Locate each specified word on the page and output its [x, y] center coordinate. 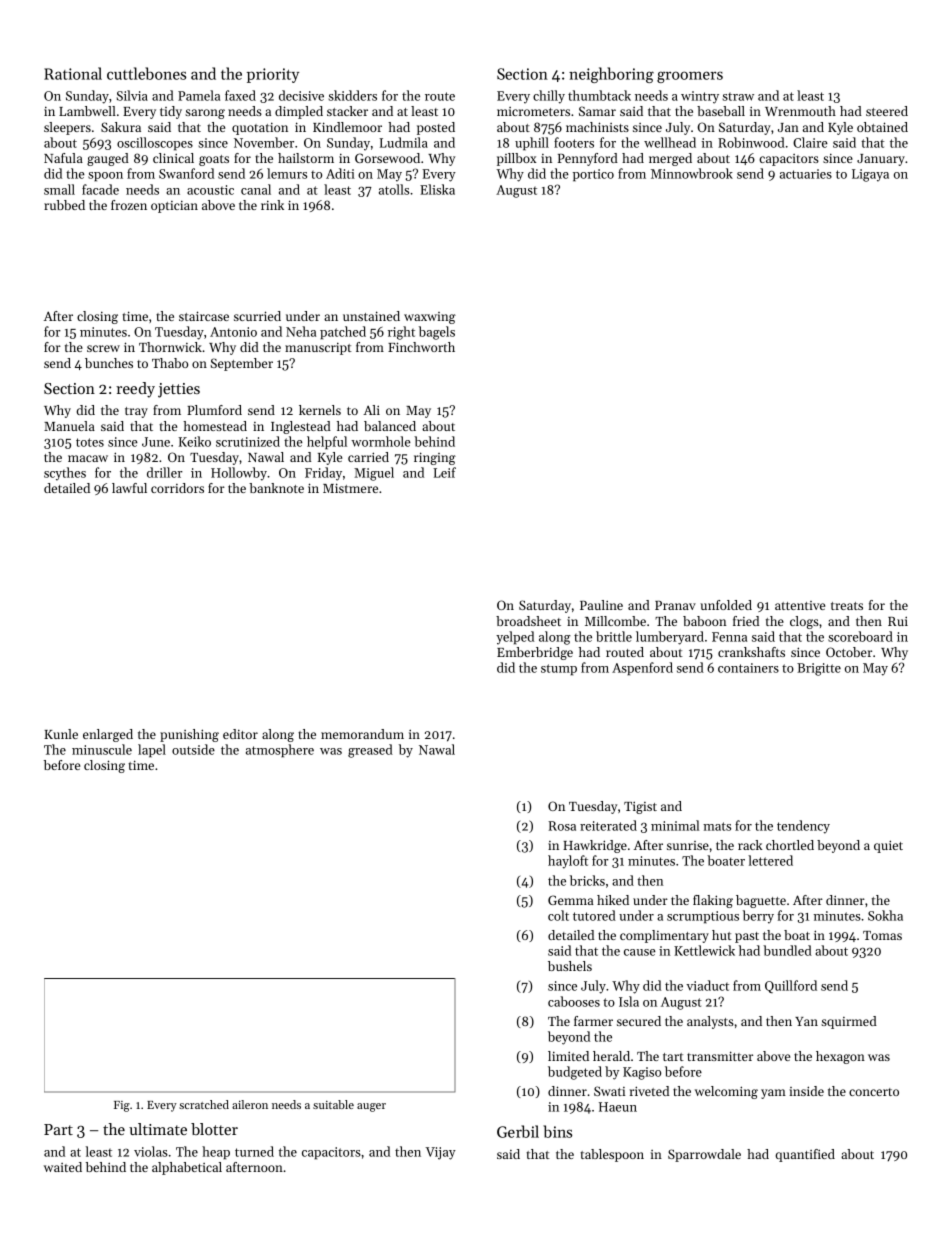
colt [558, 915]
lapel [152, 751]
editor [240, 734]
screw [103, 348]
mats [717, 826]
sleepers [67, 128]
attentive [800, 605]
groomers [690, 77]
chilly [549, 97]
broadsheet [528, 621]
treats [847, 606]
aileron [250, 1104]
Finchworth [421, 347]
